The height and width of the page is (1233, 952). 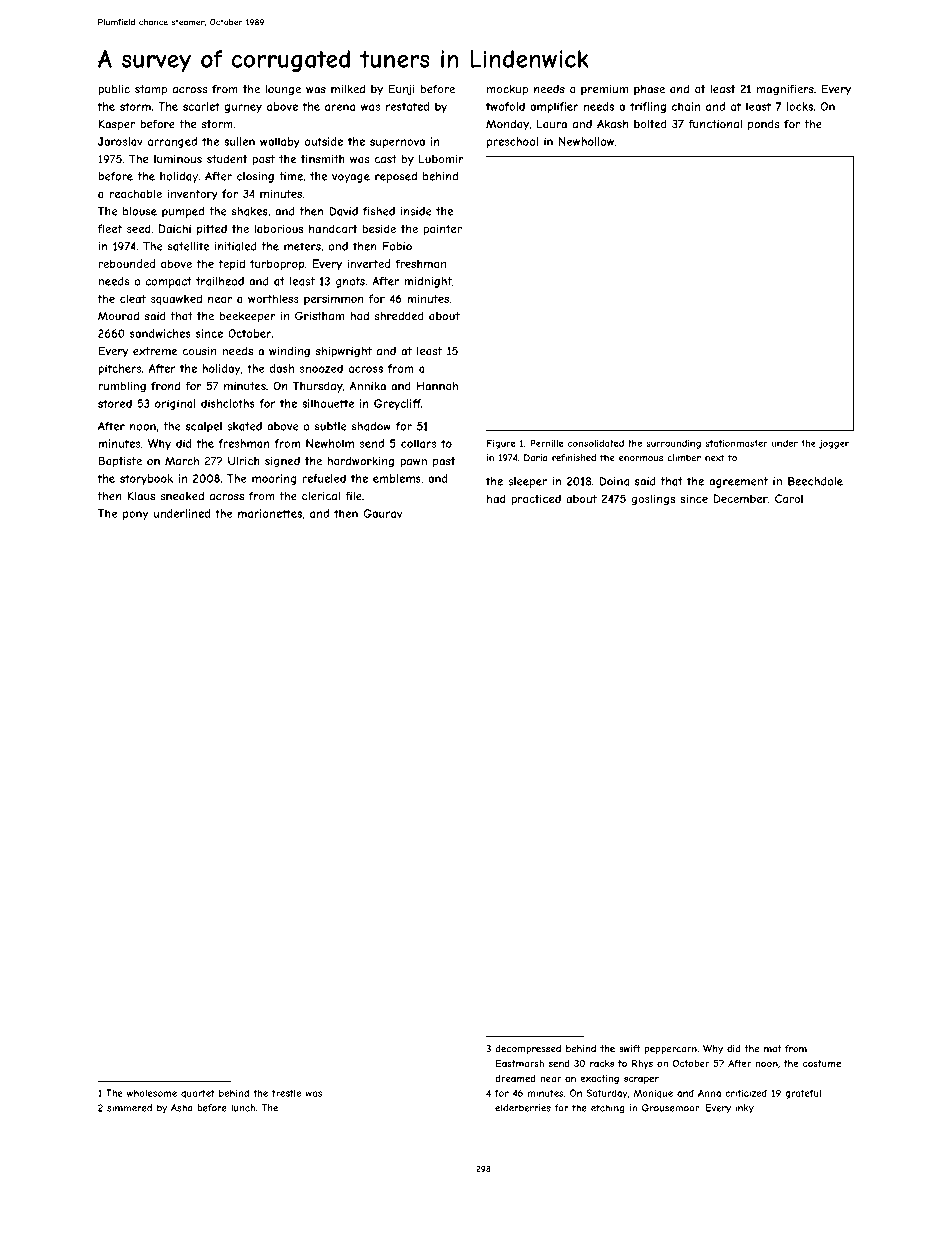 I want to click on magnifiers, so click(x=785, y=90).
